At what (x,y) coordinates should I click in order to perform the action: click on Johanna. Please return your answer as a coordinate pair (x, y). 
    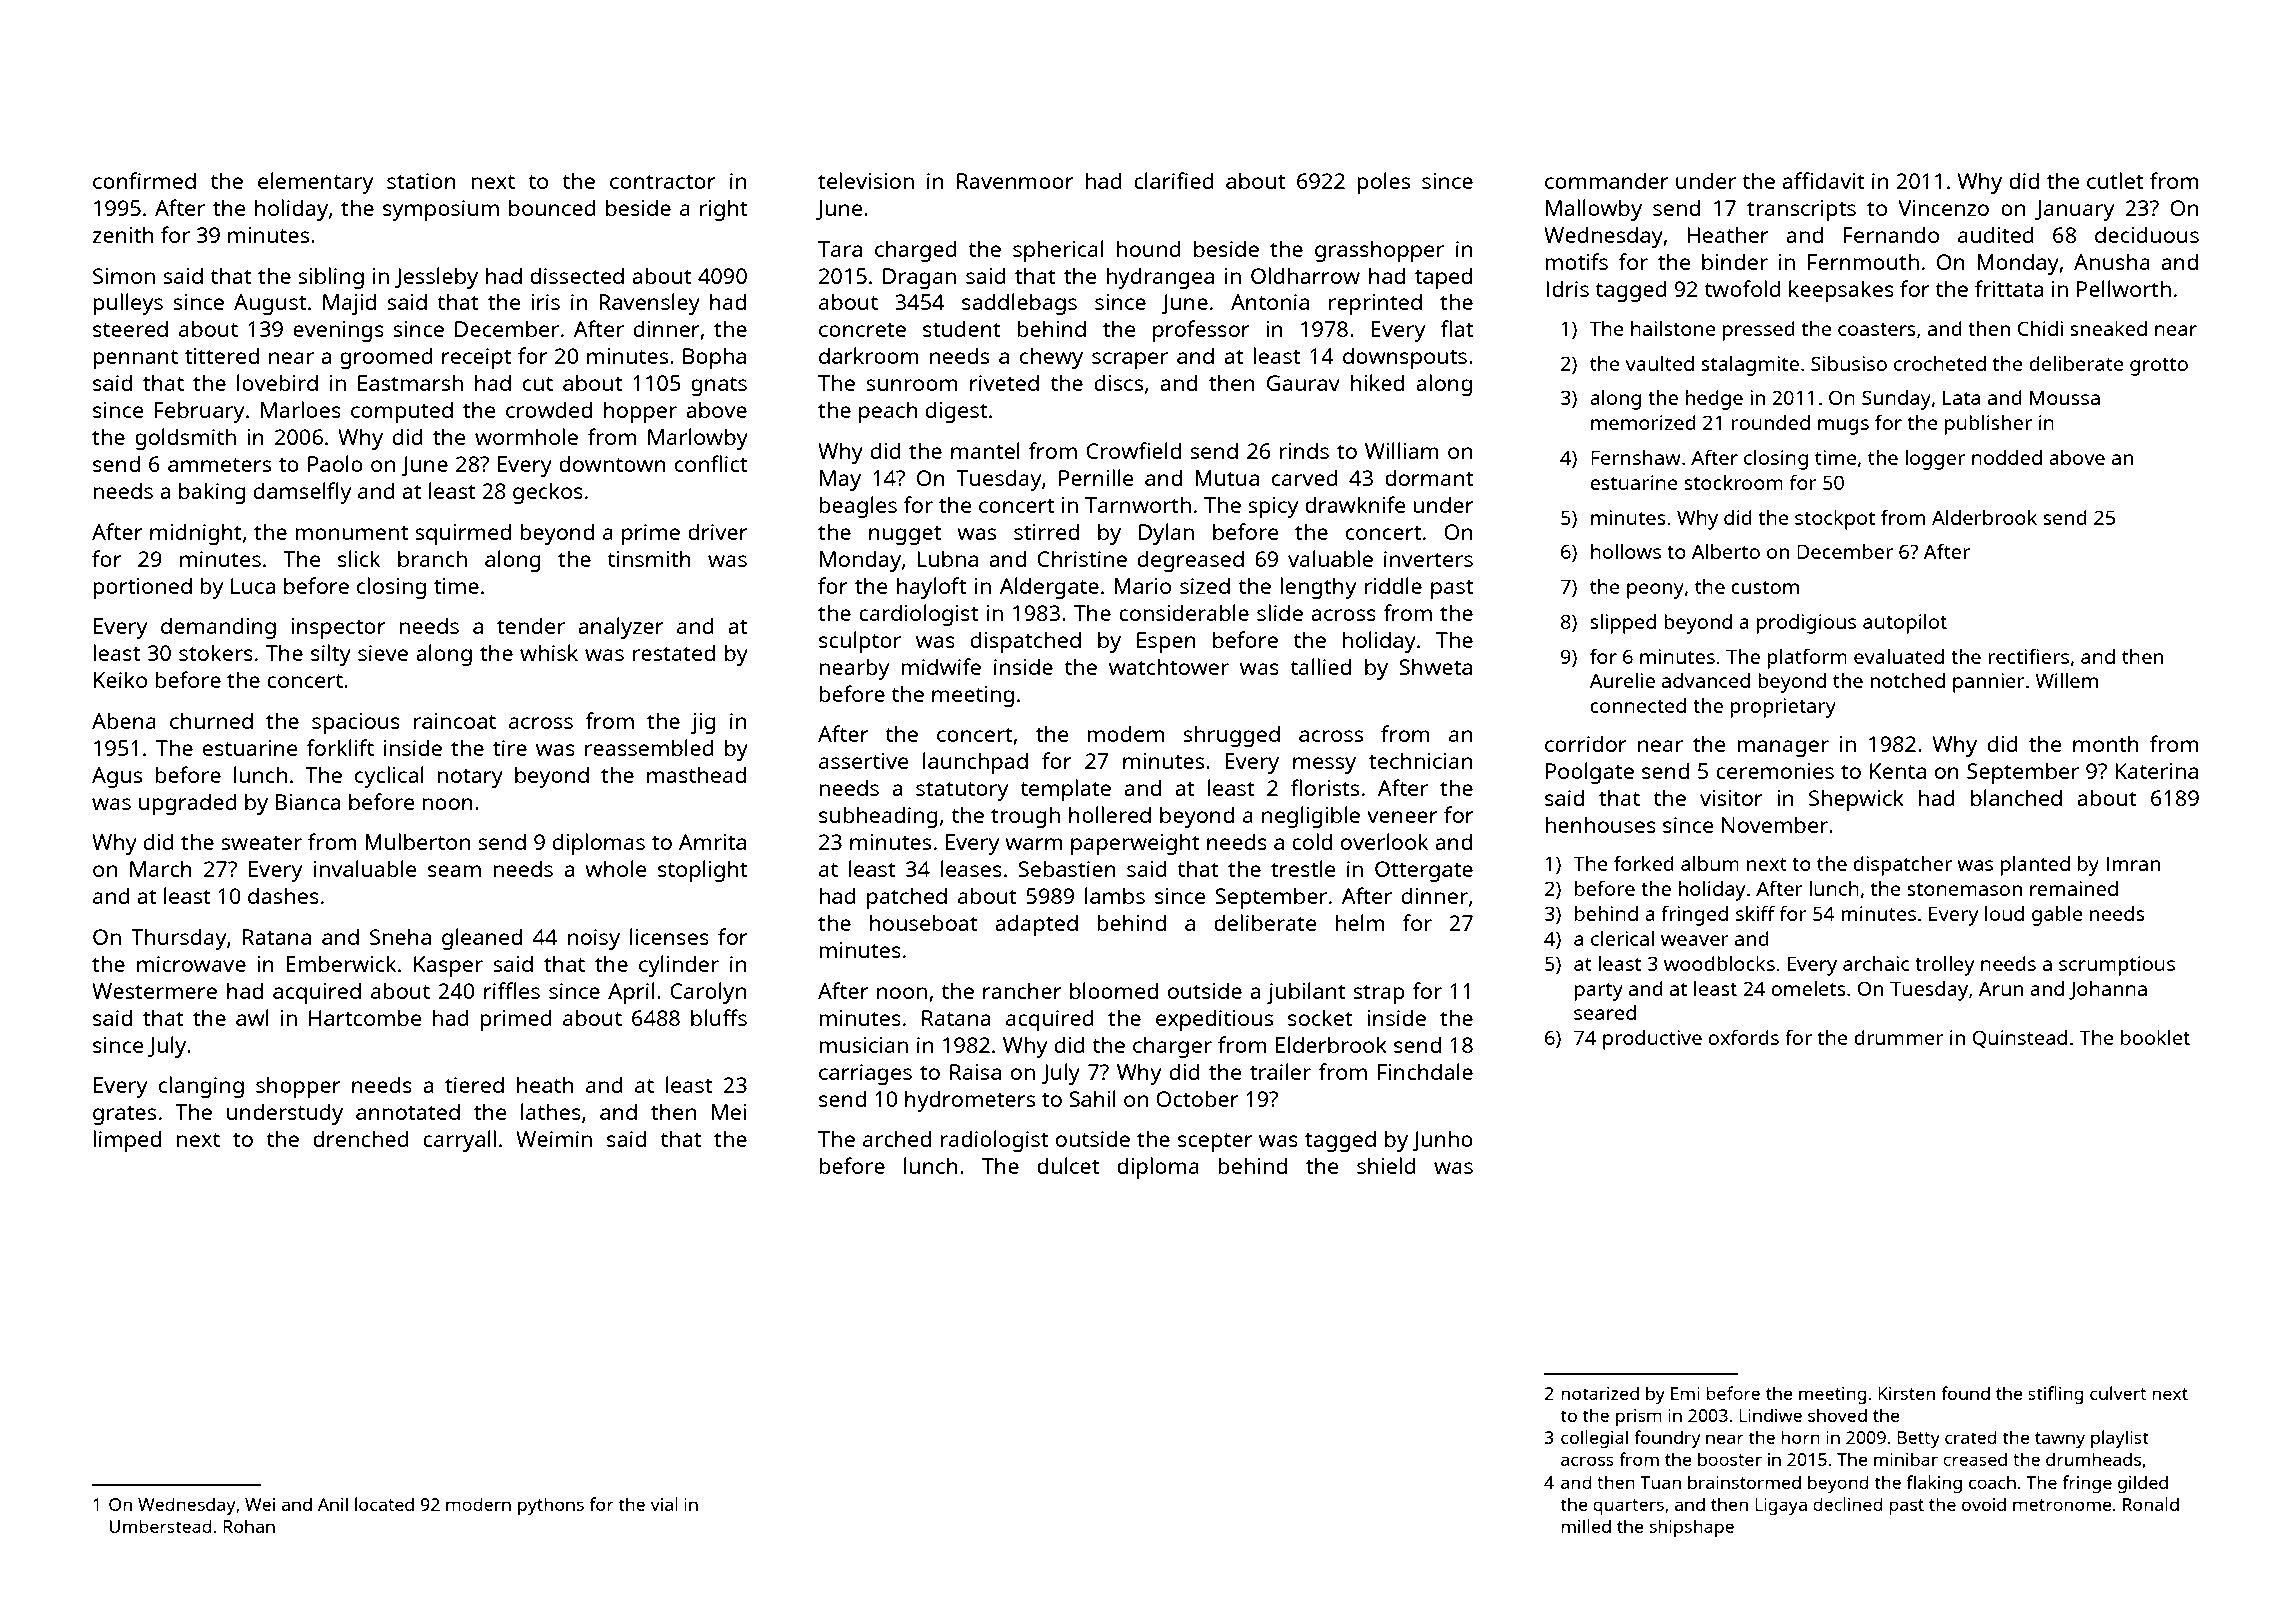
    Looking at the image, I should click on (2108, 990).
